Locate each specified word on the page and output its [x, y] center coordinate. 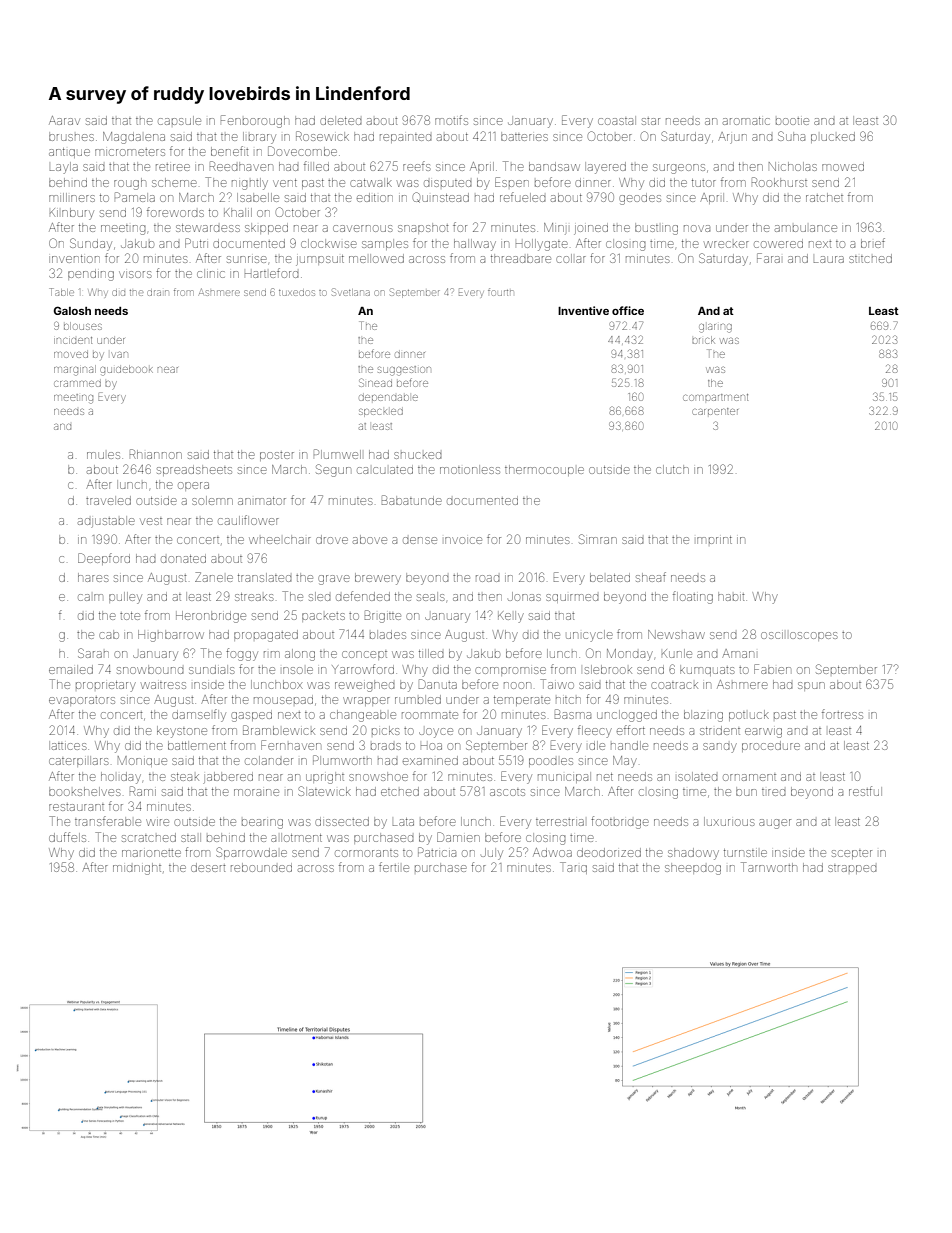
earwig [763, 733]
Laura [829, 259]
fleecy [595, 731]
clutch [672, 469]
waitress [163, 685]
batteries [524, 136]
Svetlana [351, 292]
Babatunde [412, 500]
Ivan [119, 355]
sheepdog [693, 869]
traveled [108, 500]
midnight [137, 869]
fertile [394, 867]
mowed [843, 167]
